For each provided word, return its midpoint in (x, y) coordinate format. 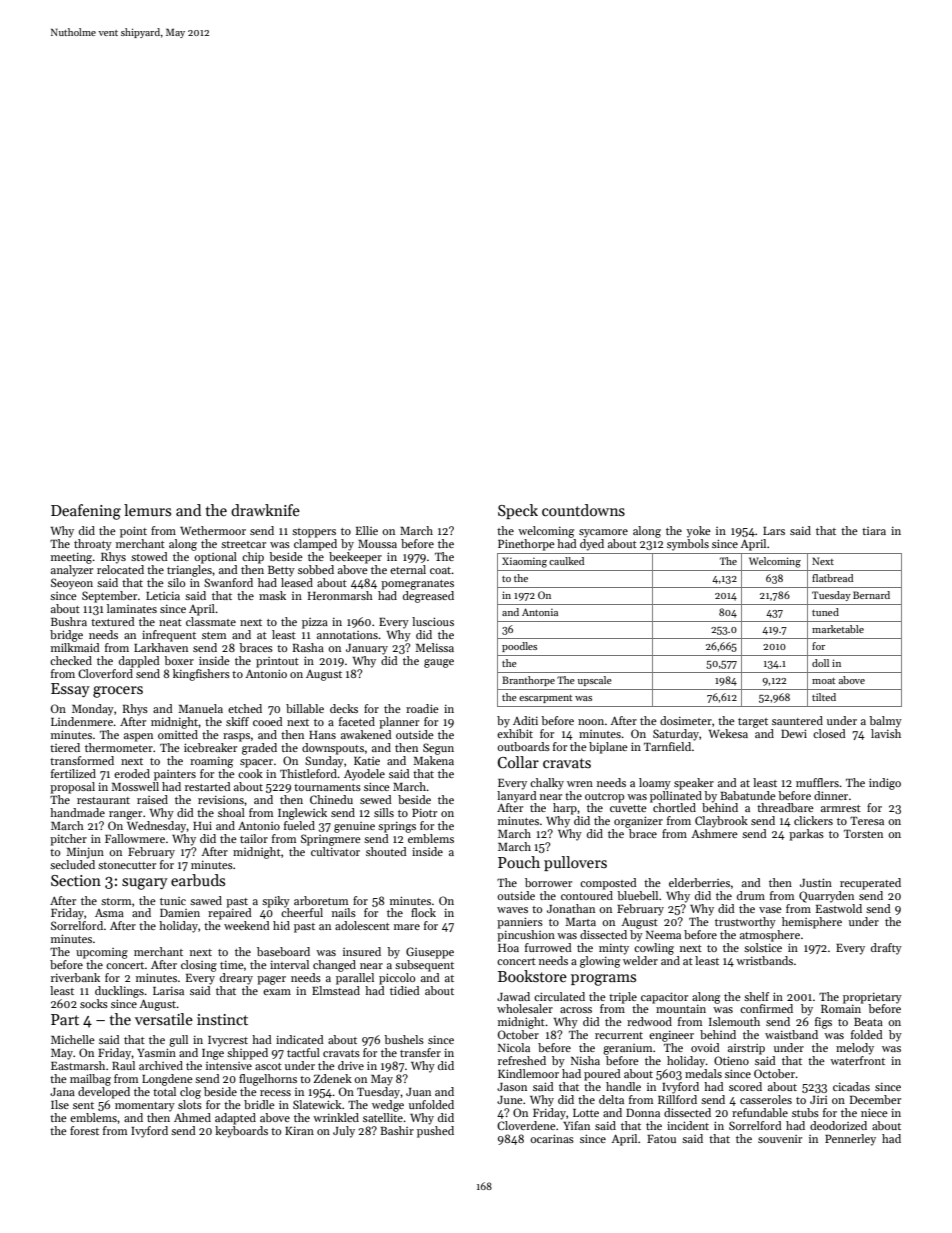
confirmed (766, 1008)
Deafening (86, 512)
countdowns (583, 510)
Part (65, 1019)
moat (823, 681)
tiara (874, 531)
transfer (420, 1052)
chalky (547, 784)
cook (250, 773)
